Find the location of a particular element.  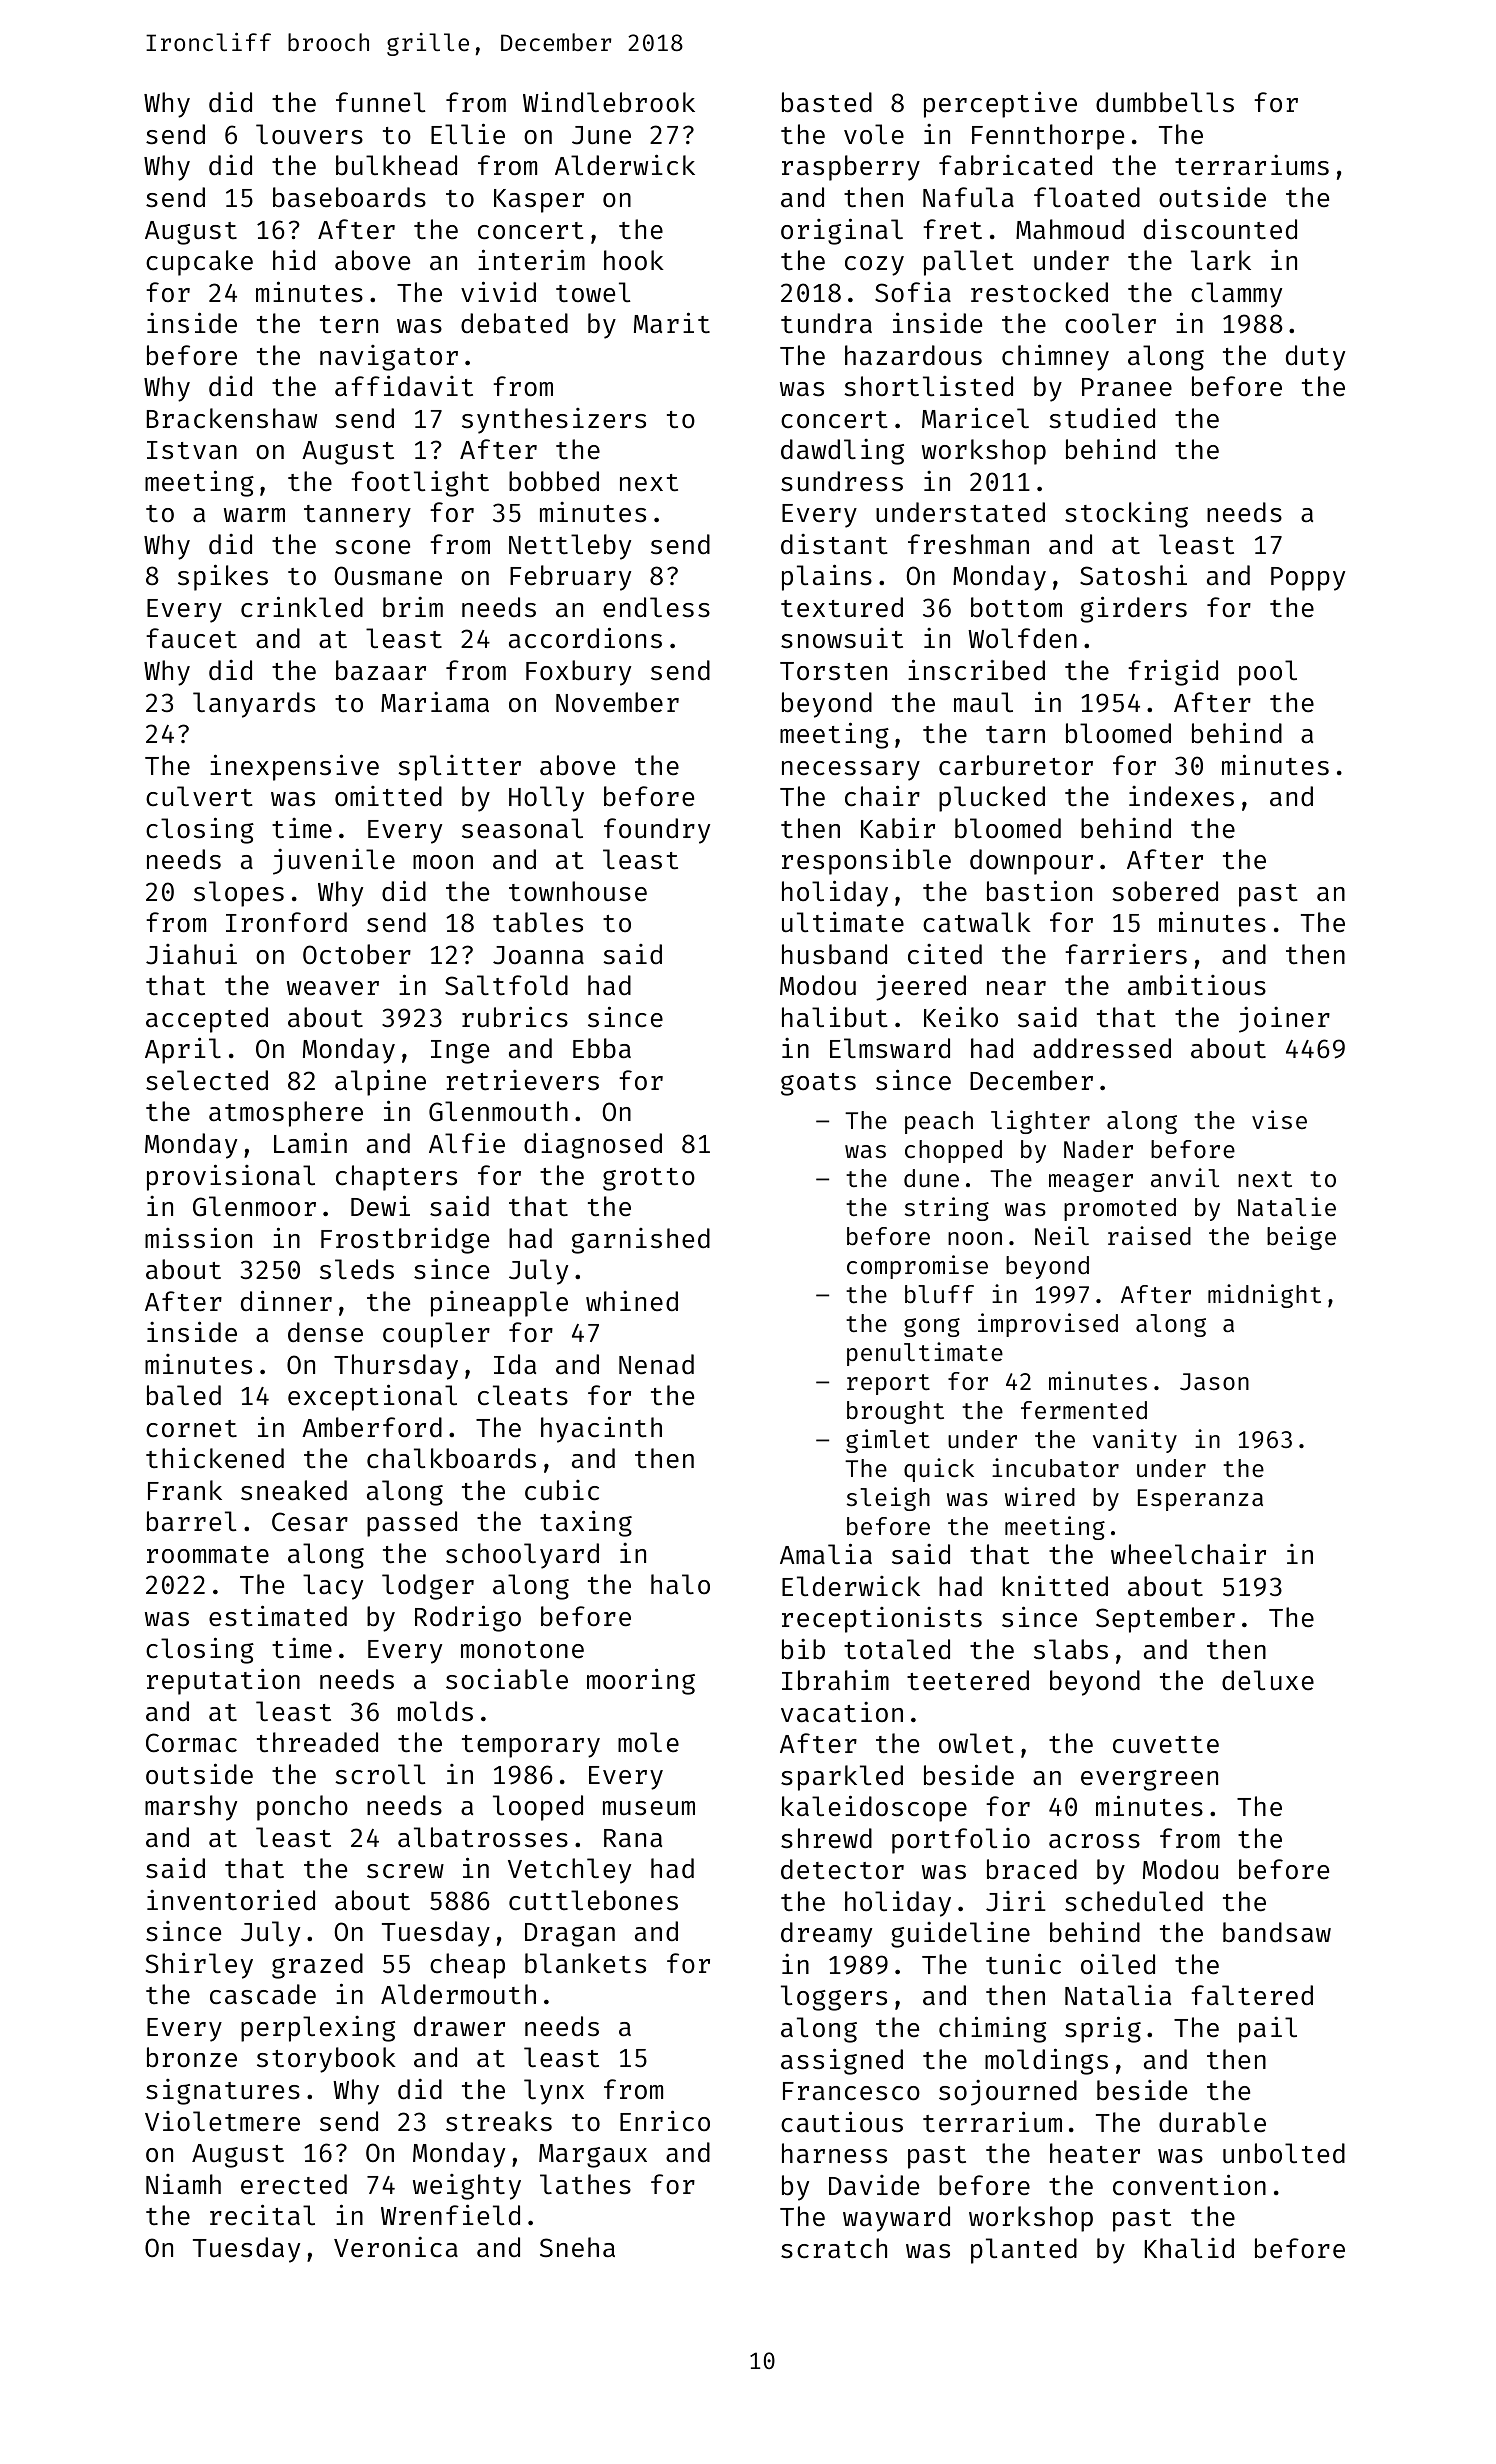

noon is located at coordinates (975, 1238).
